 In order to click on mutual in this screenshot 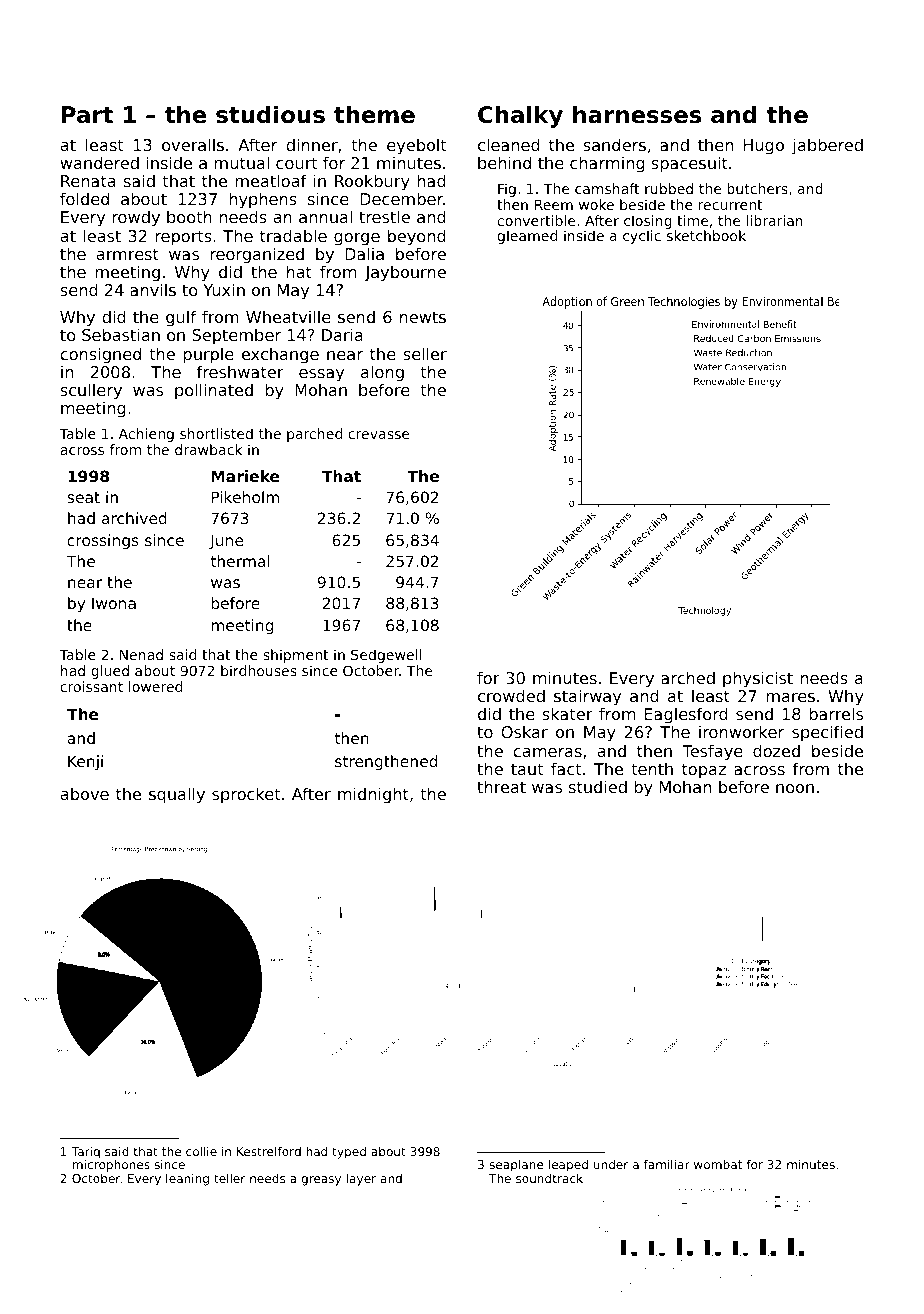, I will do `click(241, 162)`.
